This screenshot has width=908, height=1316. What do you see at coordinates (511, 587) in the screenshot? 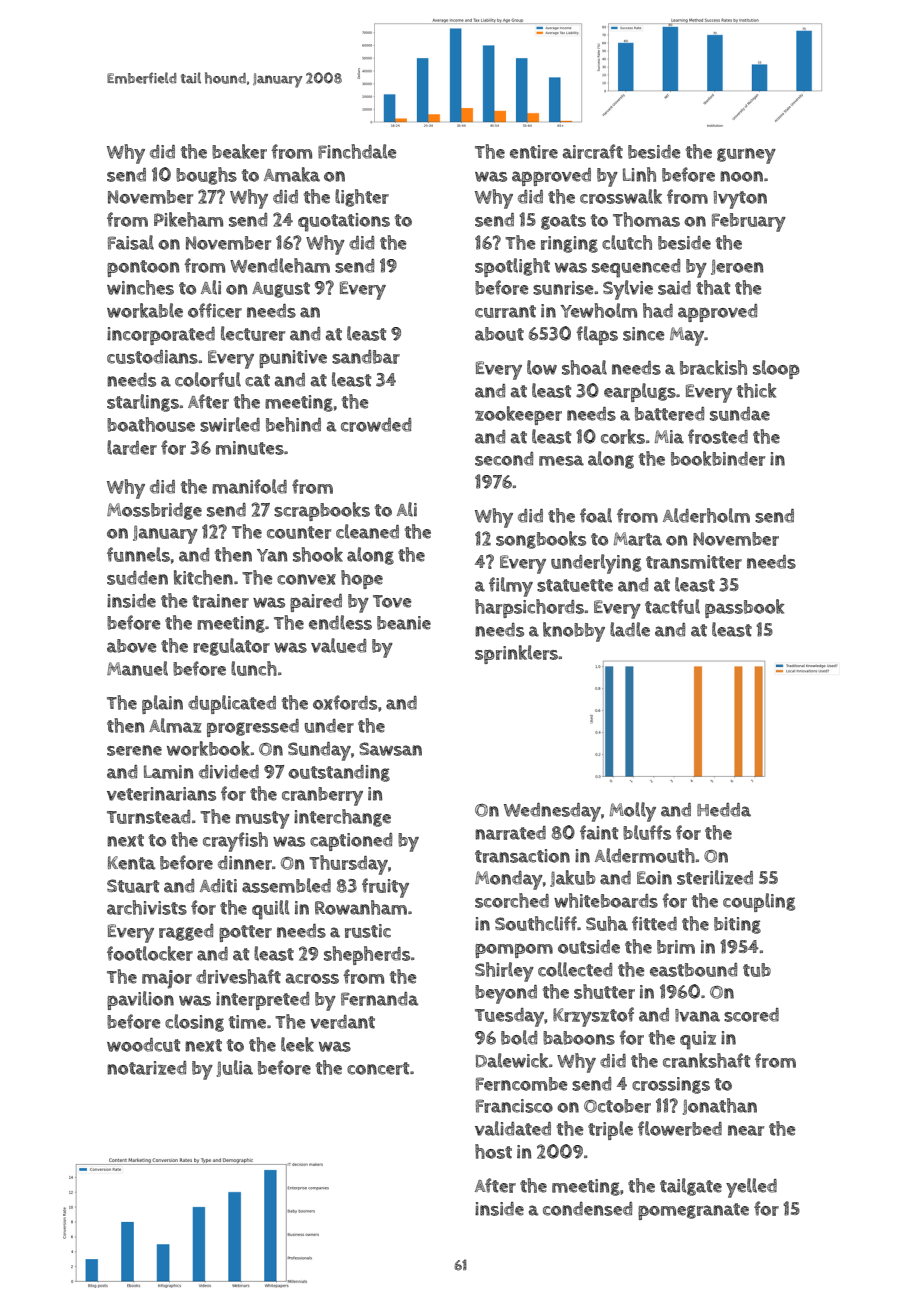
I see `filmy` at bounding box center [511, 587].
